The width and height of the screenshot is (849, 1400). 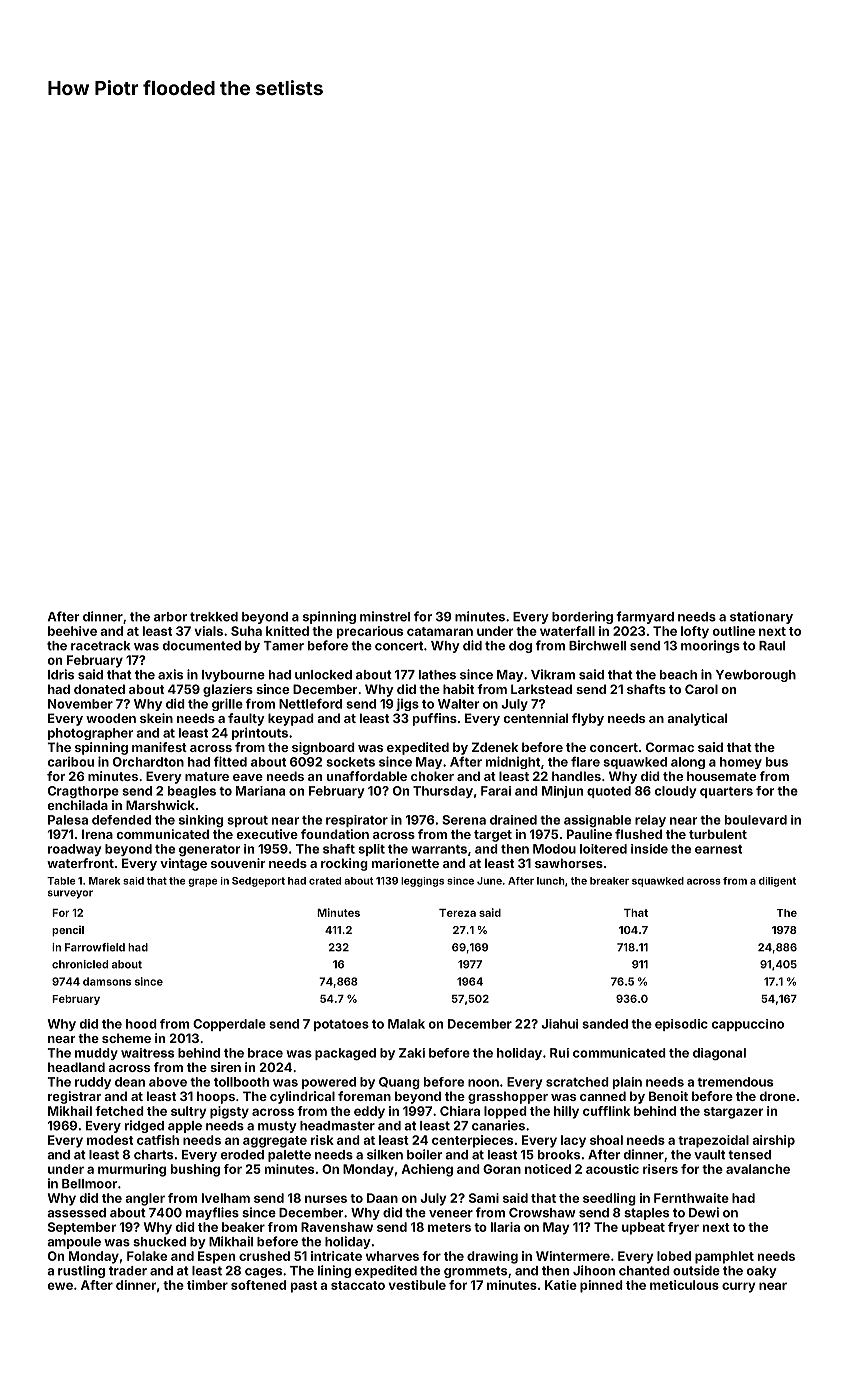 What do you see at coordinates (440, 631) in the screenshot?
I see `catamaran` at bounding box center [440, 631].
